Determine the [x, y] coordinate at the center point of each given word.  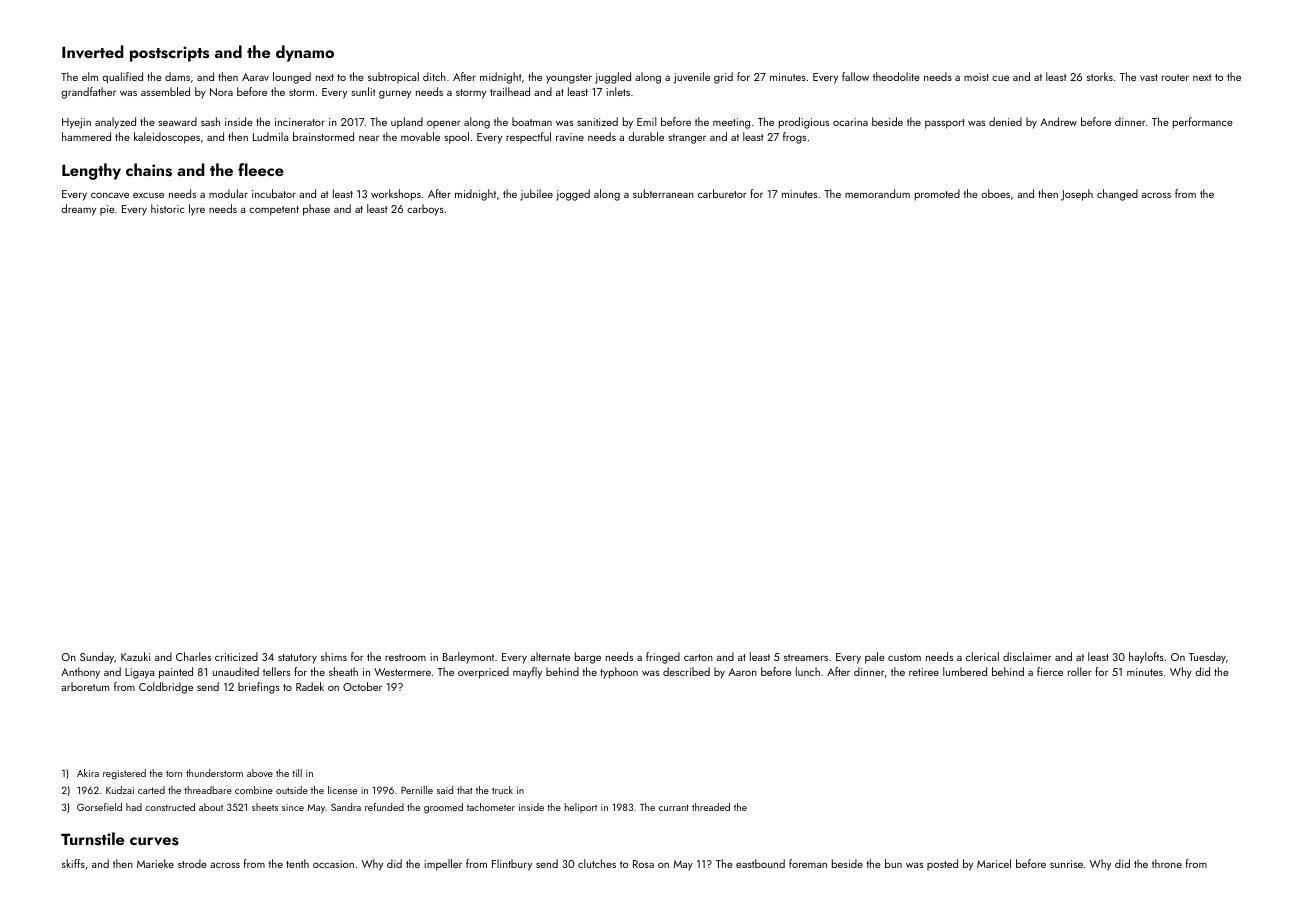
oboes [995, 193]
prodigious [804, 123]
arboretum [85, 686]
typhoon [619, 673]
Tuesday [1207, 658]
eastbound [760, 863]
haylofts [1146, 658]
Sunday [97, 658]
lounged [292, 78]
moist [976, 77]
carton [698, 657]
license [342, 790]
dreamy [78, 210]
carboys [425, 210]
